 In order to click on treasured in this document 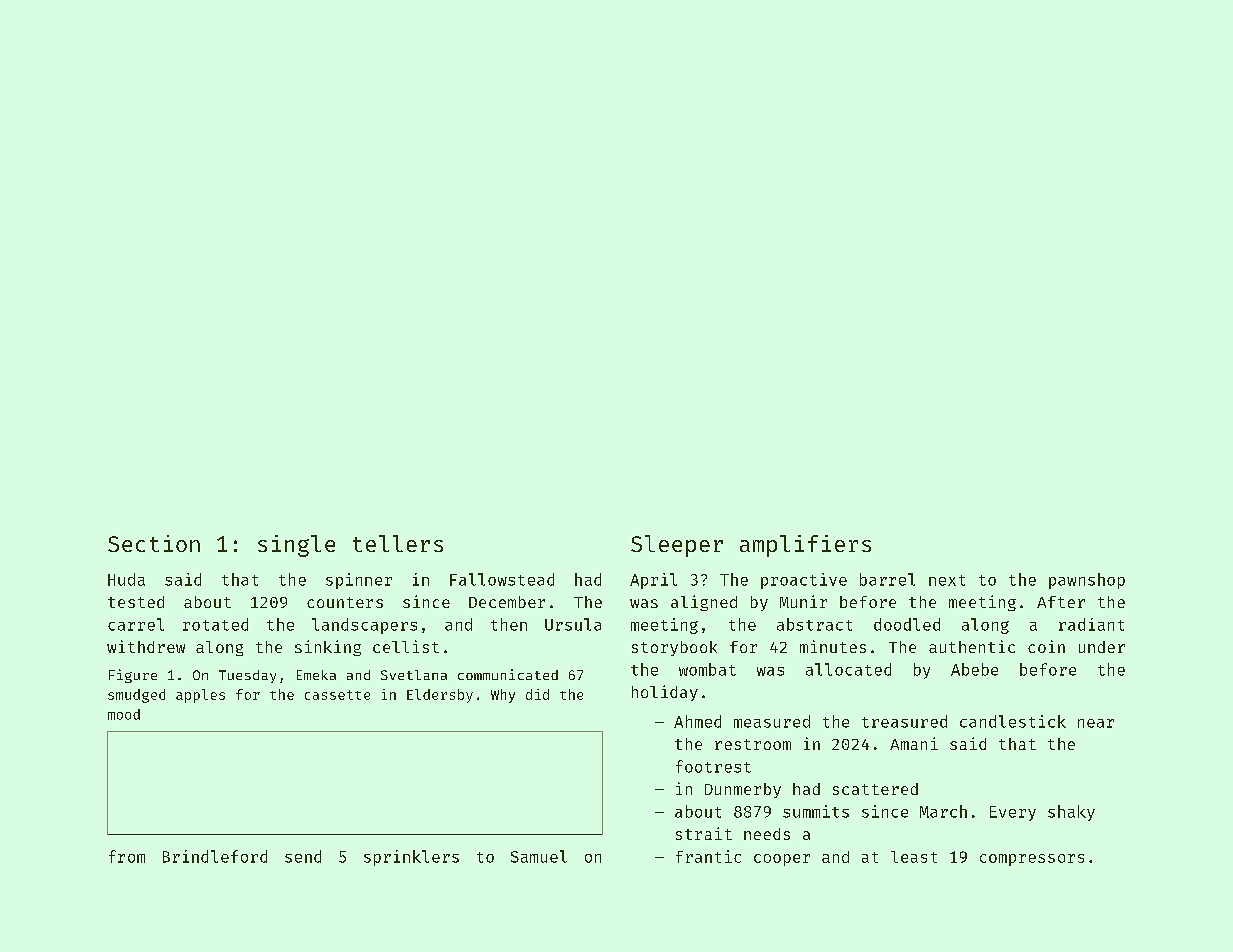, I will do `click(904, 721)`.
